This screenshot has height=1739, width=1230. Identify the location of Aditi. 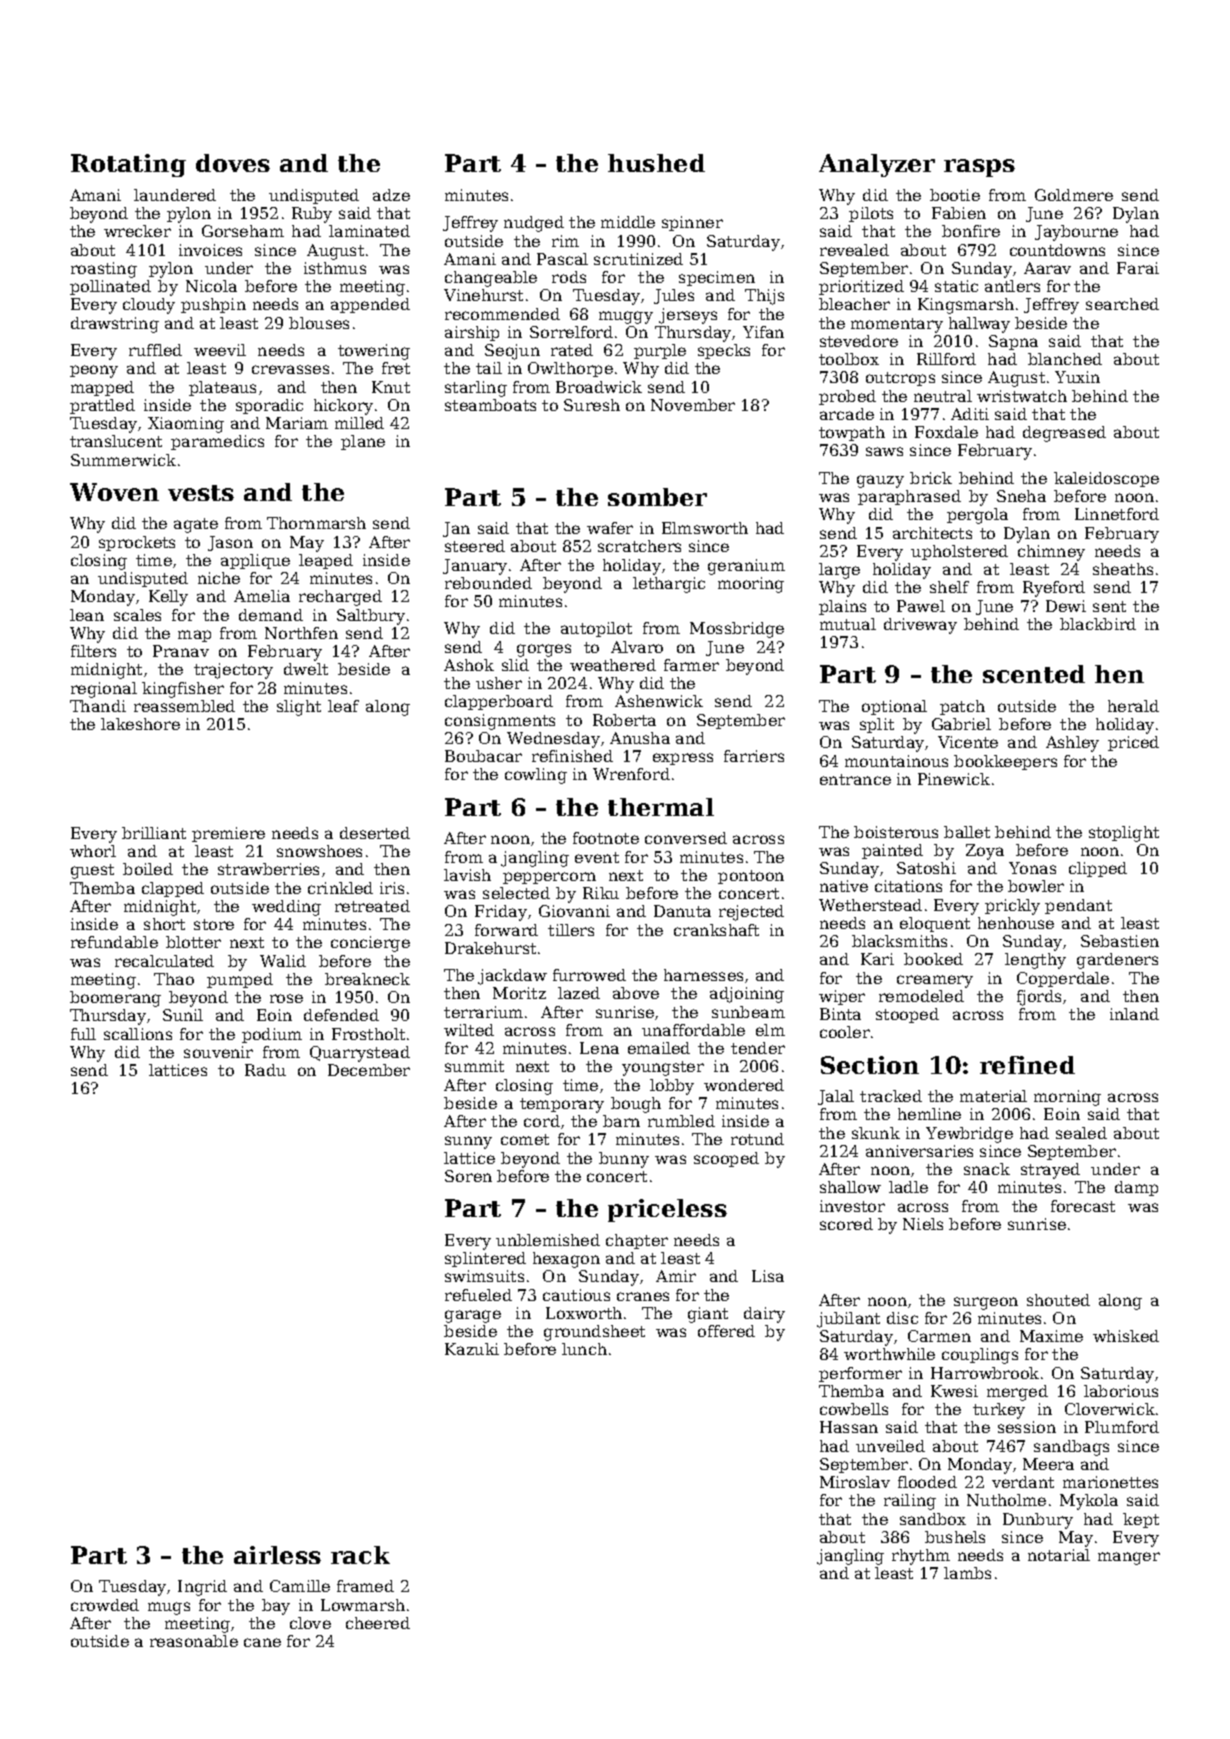
(970, 414).
